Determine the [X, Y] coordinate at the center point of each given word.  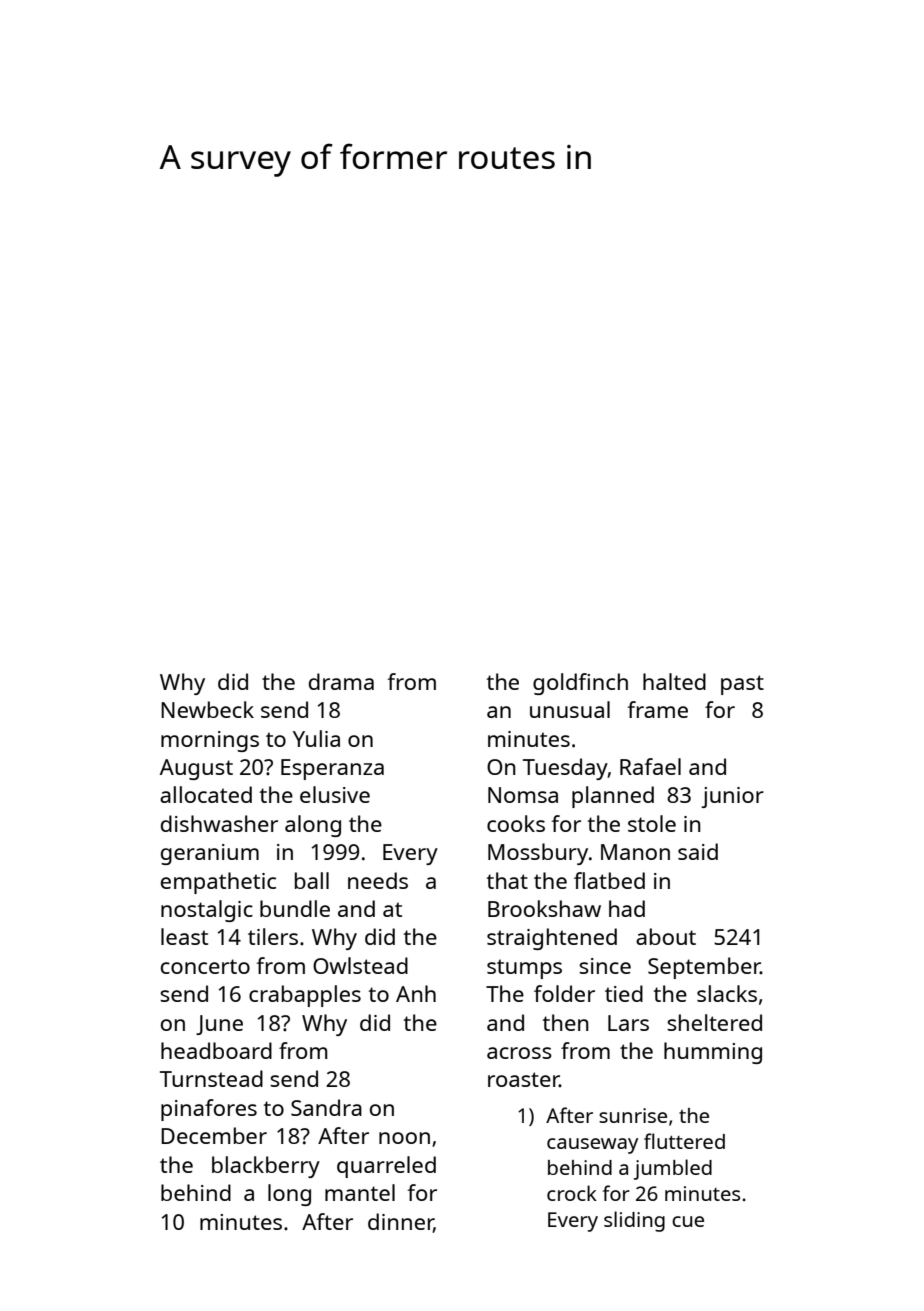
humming [713, 1053]
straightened [552, 939]
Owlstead [360, 965]
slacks [727, 993]
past [742, 685]
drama [341, 681]
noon [404, 1138]
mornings [210, 741]
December [214, 1135]
